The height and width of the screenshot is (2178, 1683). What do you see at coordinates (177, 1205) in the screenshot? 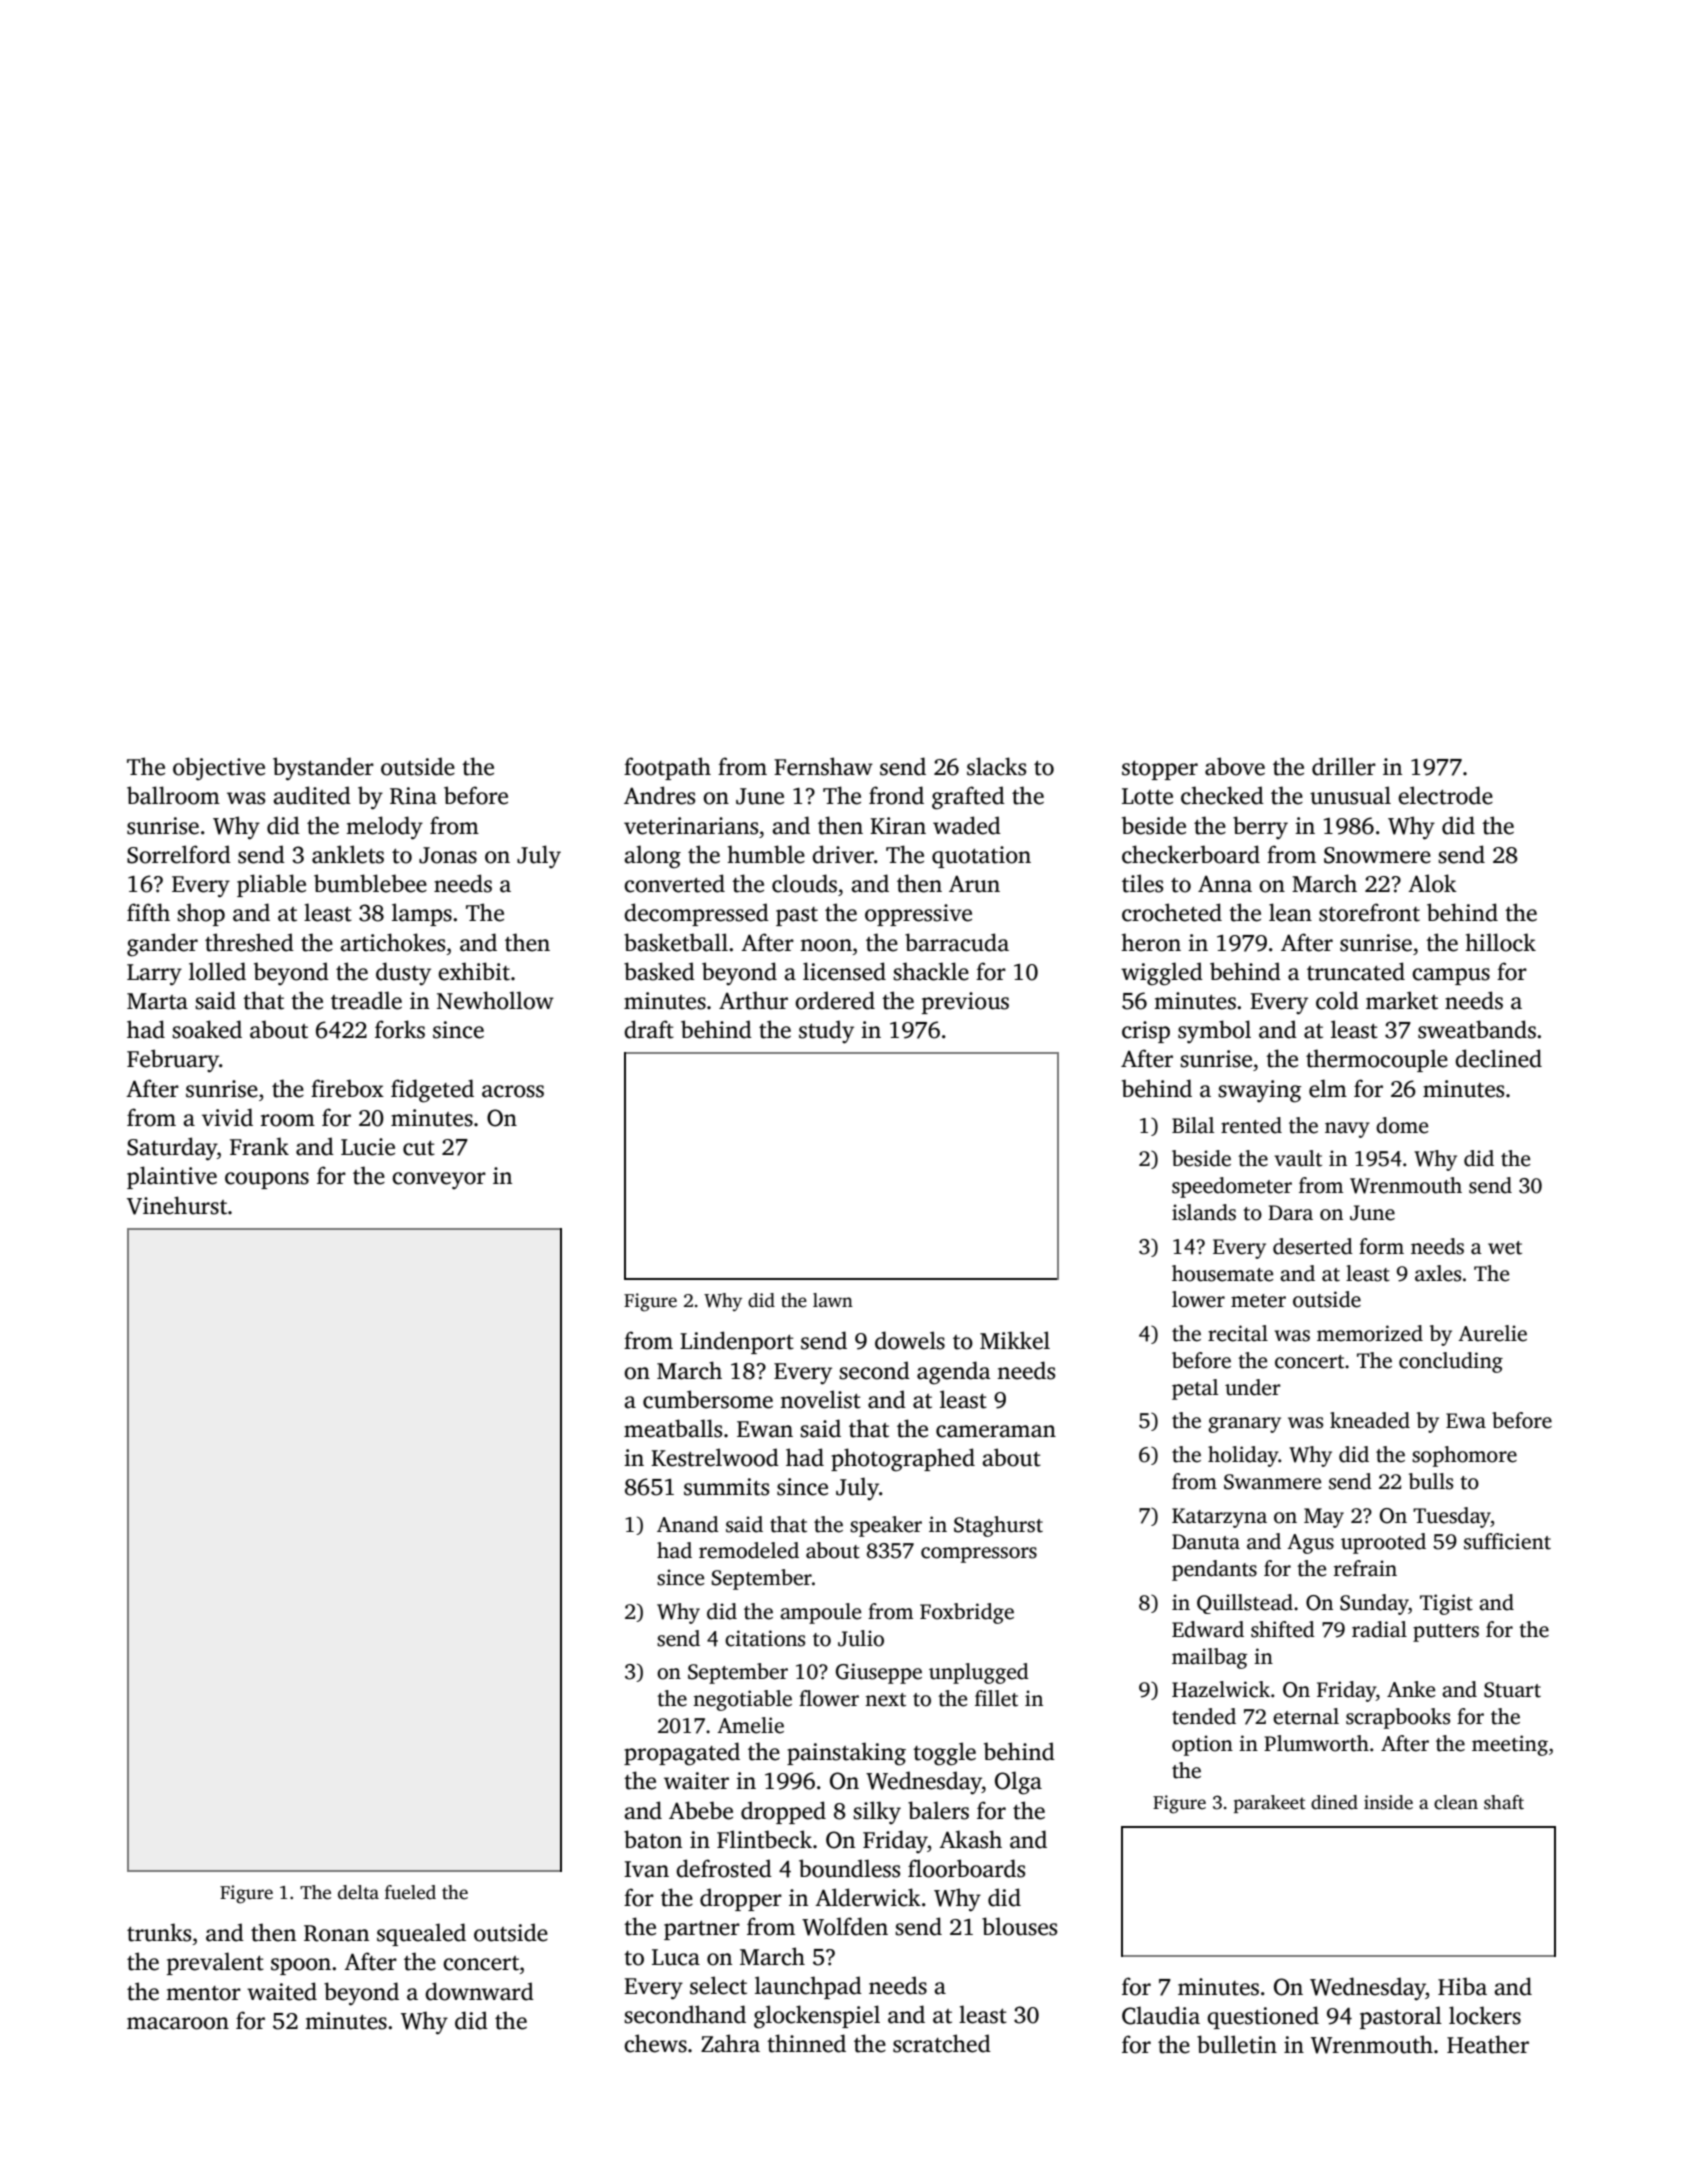
I see `Vinehurst` at bounding box center [177, 1205].
